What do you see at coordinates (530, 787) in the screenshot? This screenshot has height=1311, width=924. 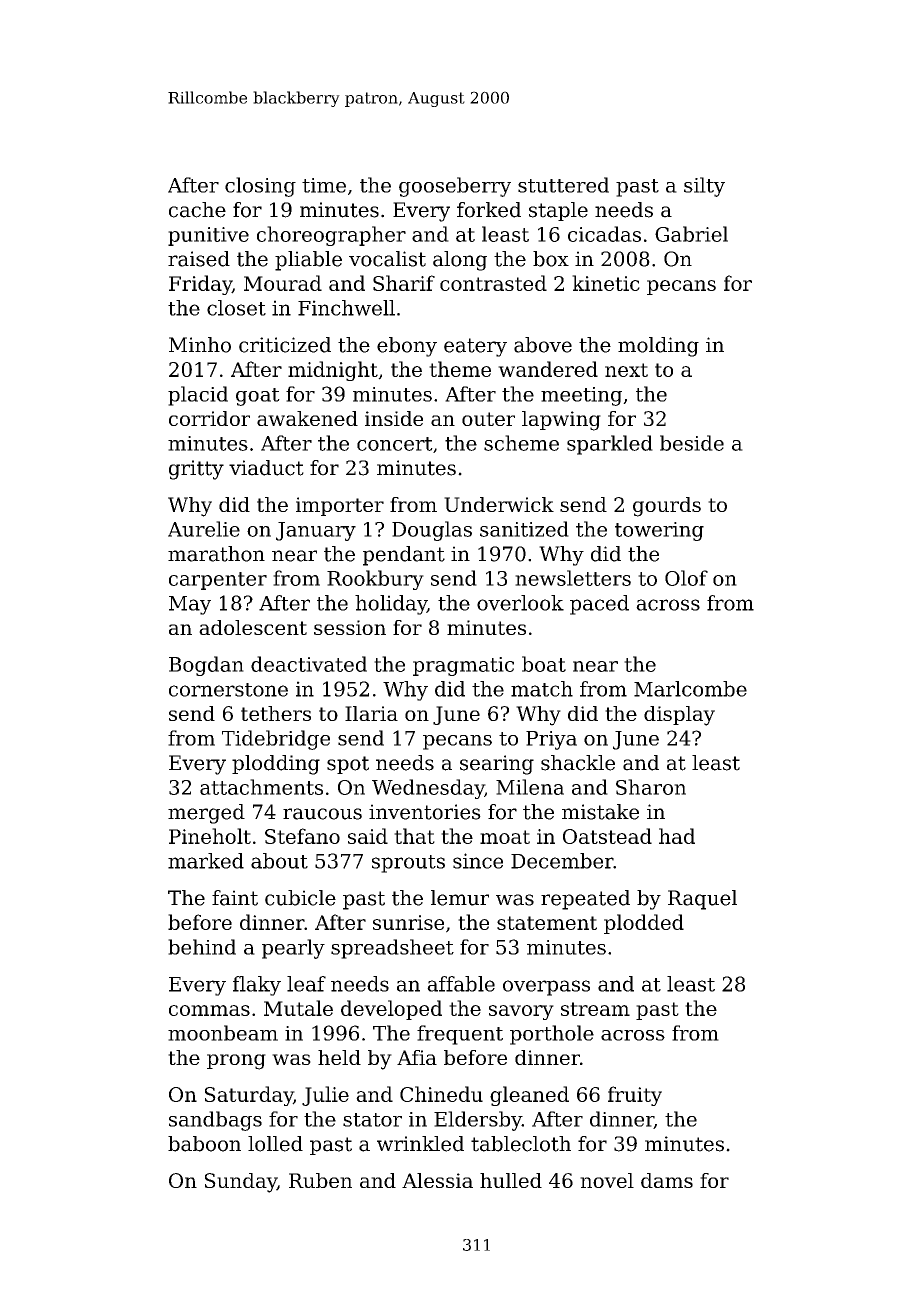 I see `Milena` at bounding box center [530, 787].
